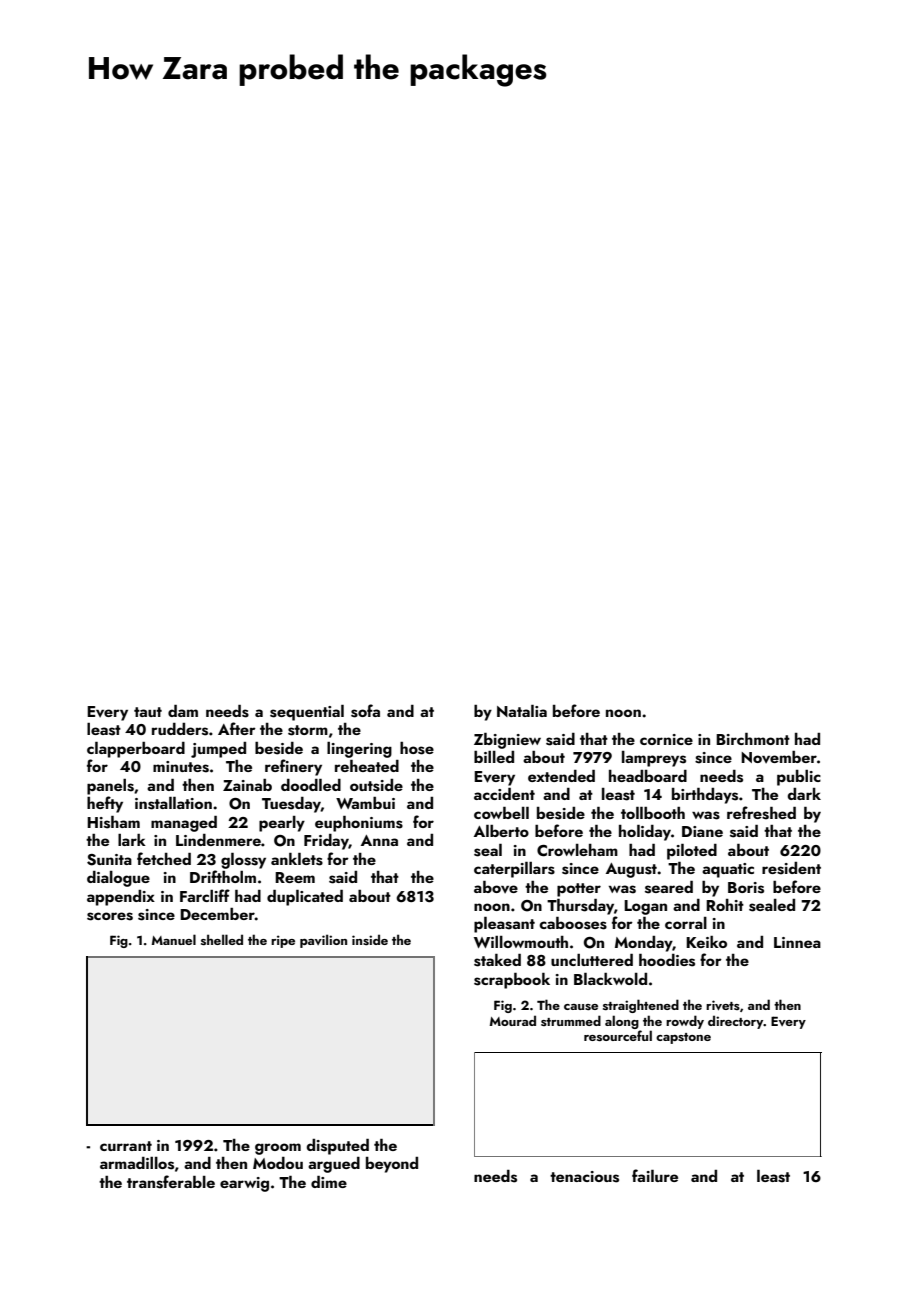  I want to click on Natalia, so click(522, 711).
